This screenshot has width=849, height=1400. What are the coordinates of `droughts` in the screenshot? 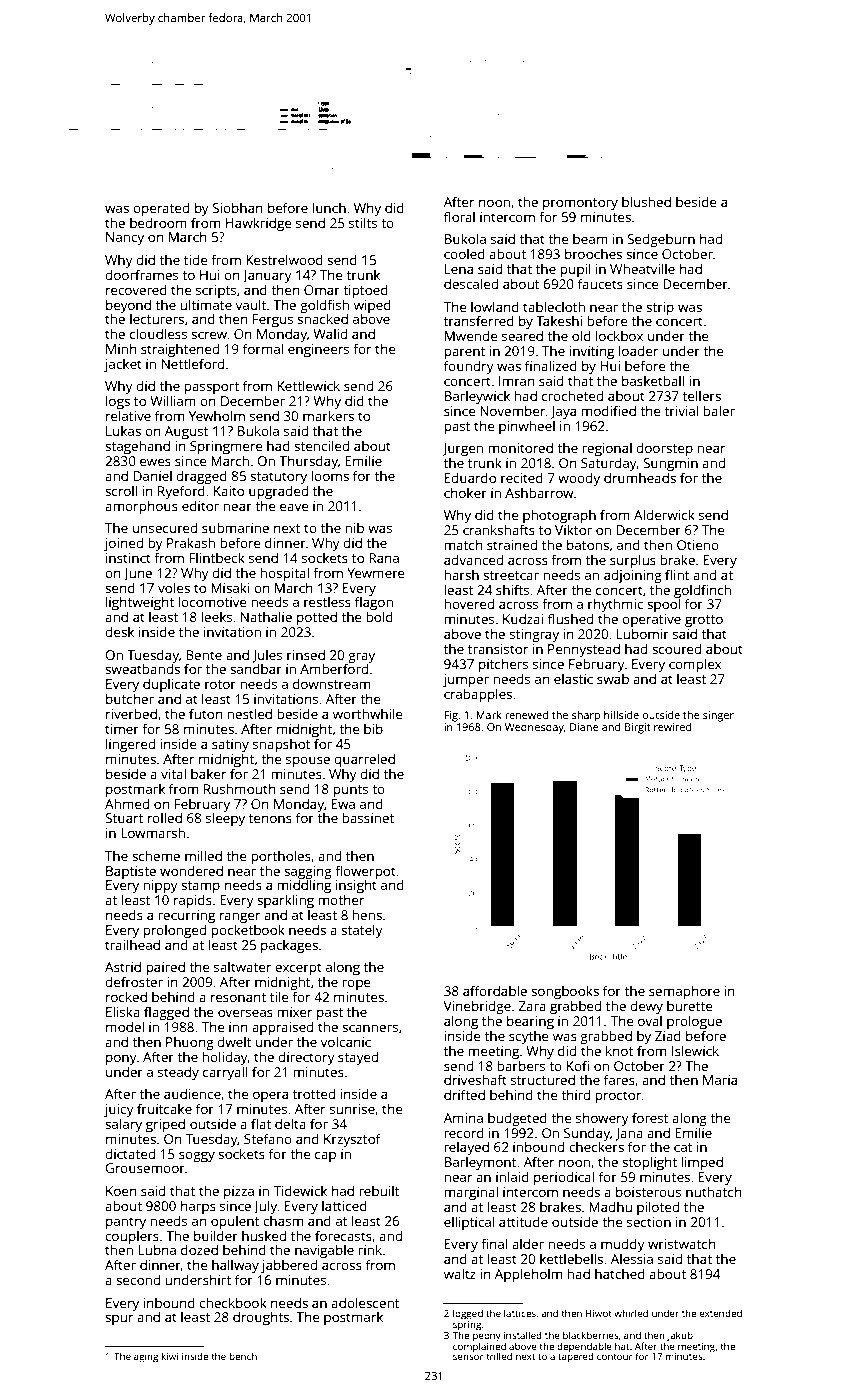 It's located at (261, 1318).
